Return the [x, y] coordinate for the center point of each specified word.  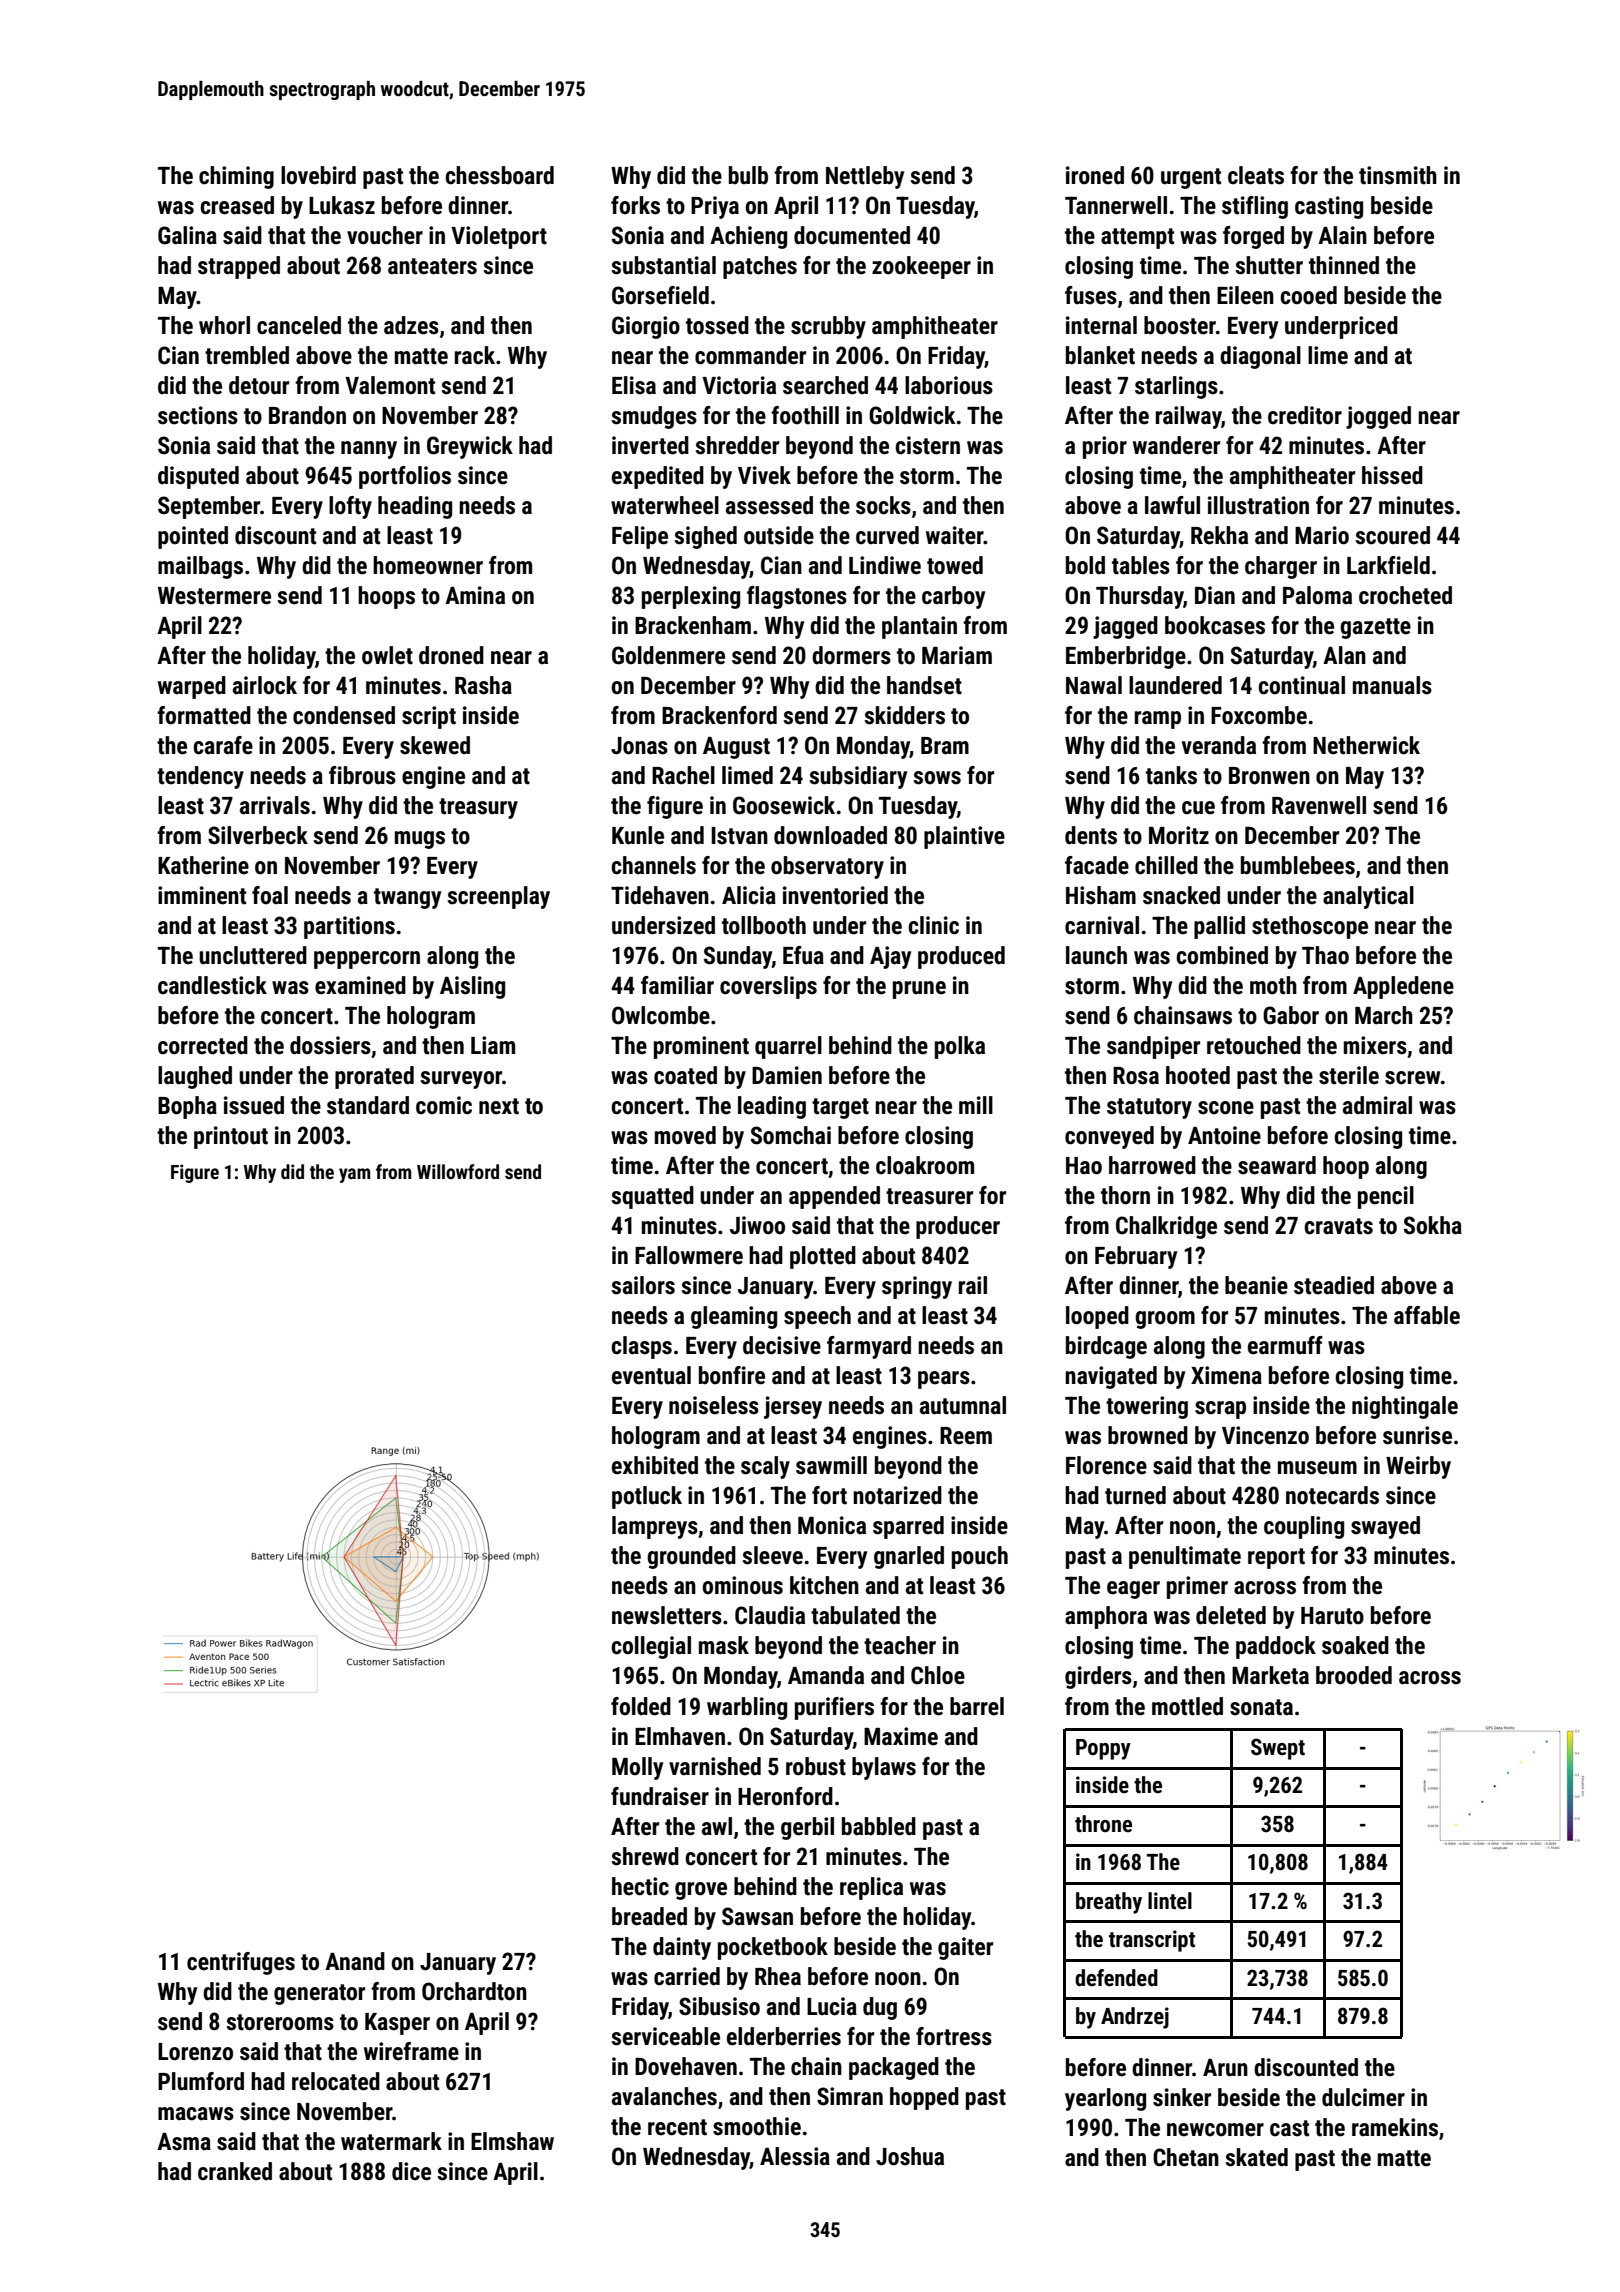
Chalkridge [1166, 1227]
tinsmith [1398, 175]
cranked [235, 2171]
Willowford [458, 1171]
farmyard [869, 1347]
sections [198, 415]
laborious [949, 385]
